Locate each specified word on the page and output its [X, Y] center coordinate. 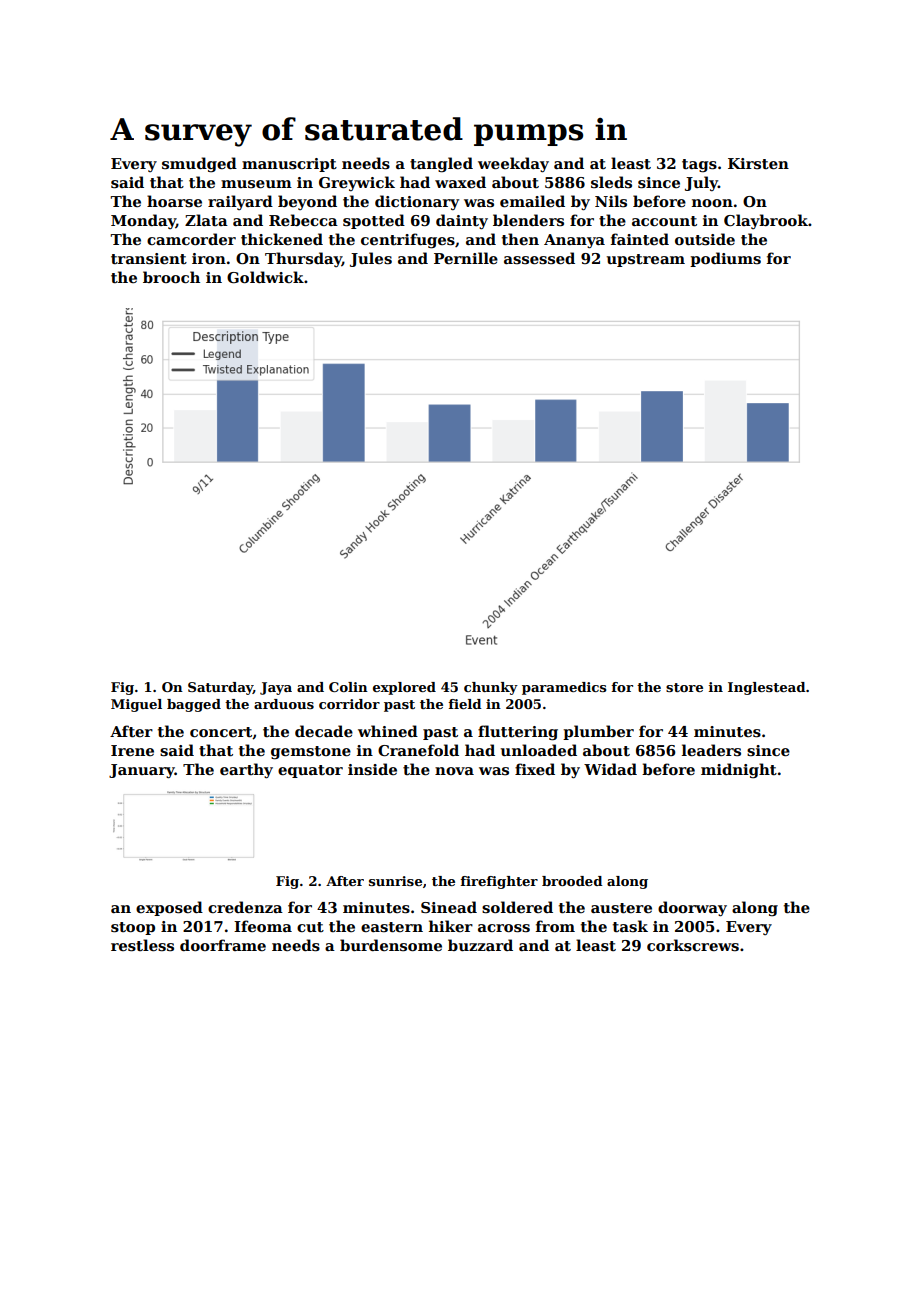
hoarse [174, 201]
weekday [513, 164]
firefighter [499, 882]
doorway [692, 908]
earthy [246, 770]
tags [699, 166]
